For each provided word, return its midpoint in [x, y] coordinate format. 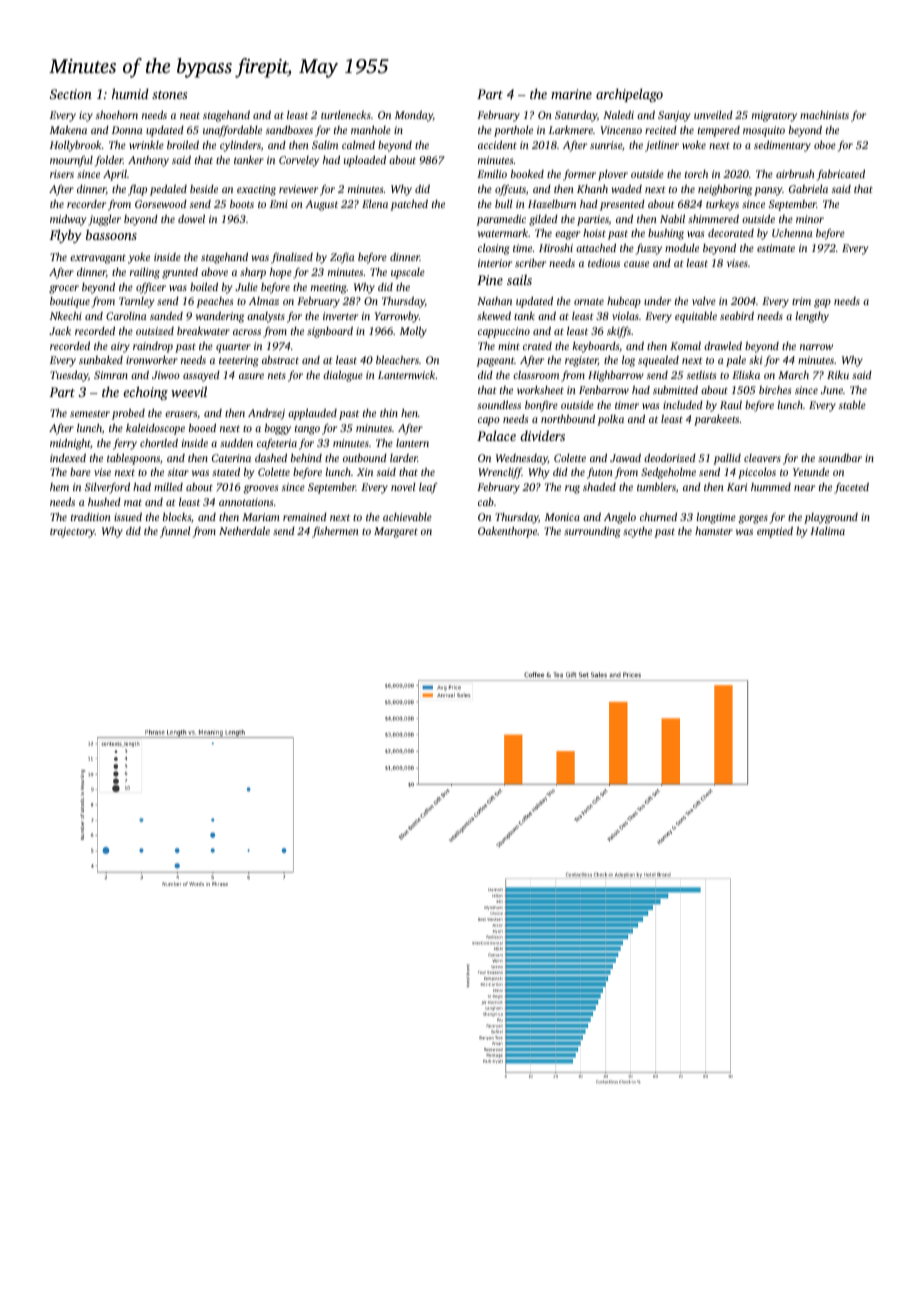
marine [571, 94]
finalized [292, 258]
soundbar [840, 458]
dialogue [343, 376]
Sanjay [674, 116]
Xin [365, 472]
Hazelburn [552, 204]
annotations [246, 502]
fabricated [841, 175]
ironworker [152, 360]
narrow [816, 347]
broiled [183, 144]
